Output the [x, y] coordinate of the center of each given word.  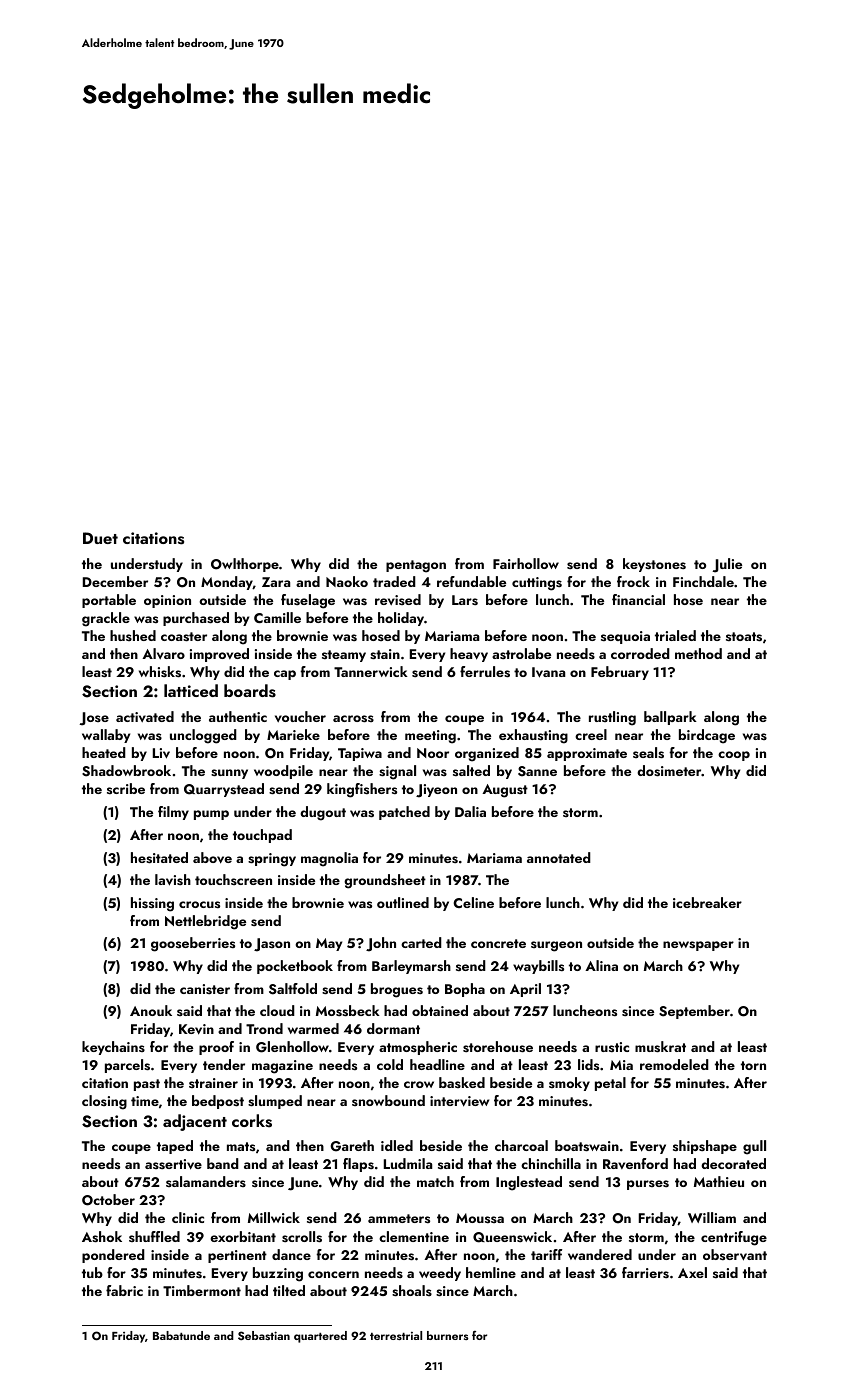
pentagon [416, 566]
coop [734, 756]
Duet [100, 538]
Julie [727, 565]
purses [648, 1185]
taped [175, 1147]
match [435, 1181]
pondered [113, 1256]
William [712, 1217]
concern [333, 1274]
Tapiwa [360, 754]
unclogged [203, 736]
